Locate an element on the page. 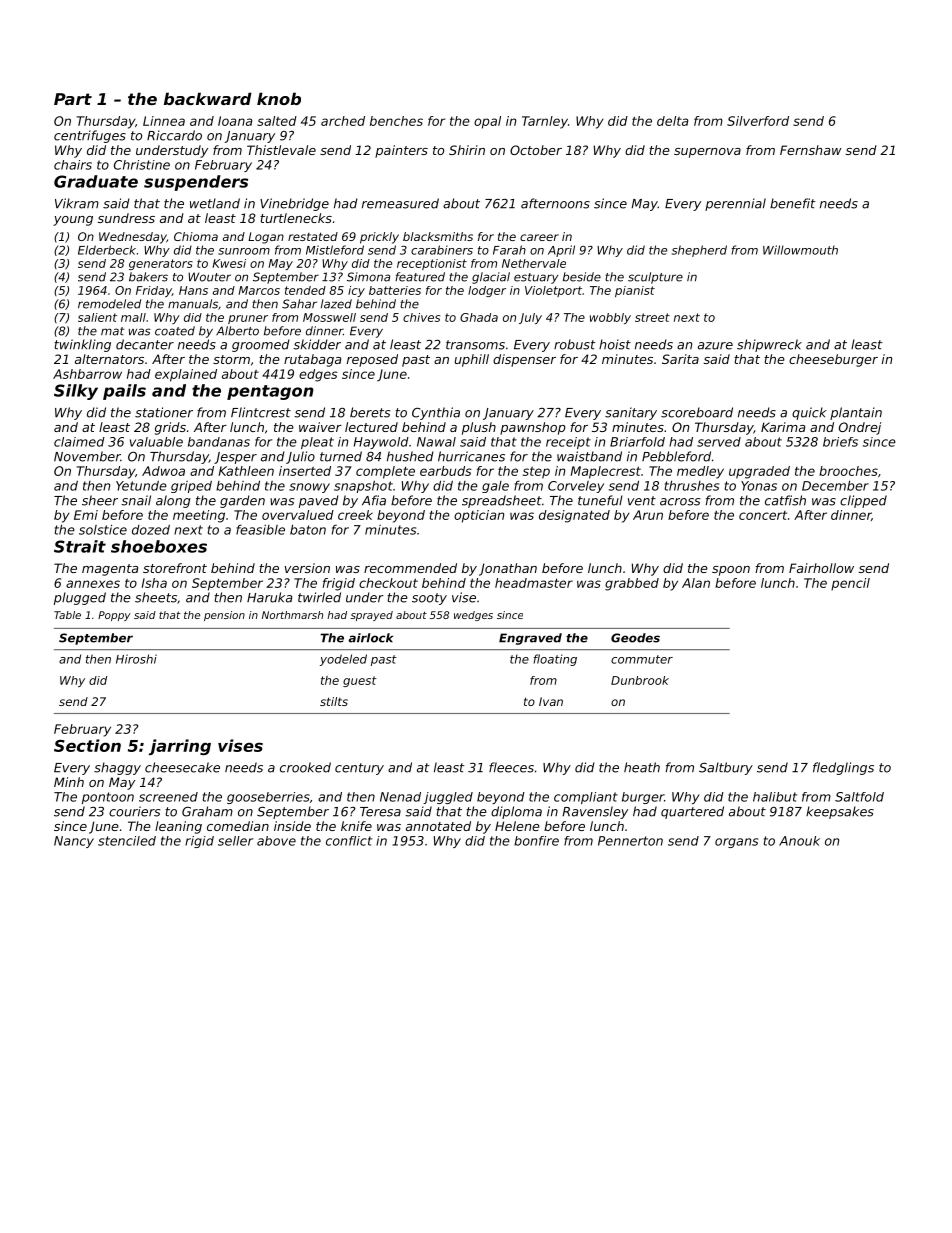  Silverford is located at coordinates (758, 121).
